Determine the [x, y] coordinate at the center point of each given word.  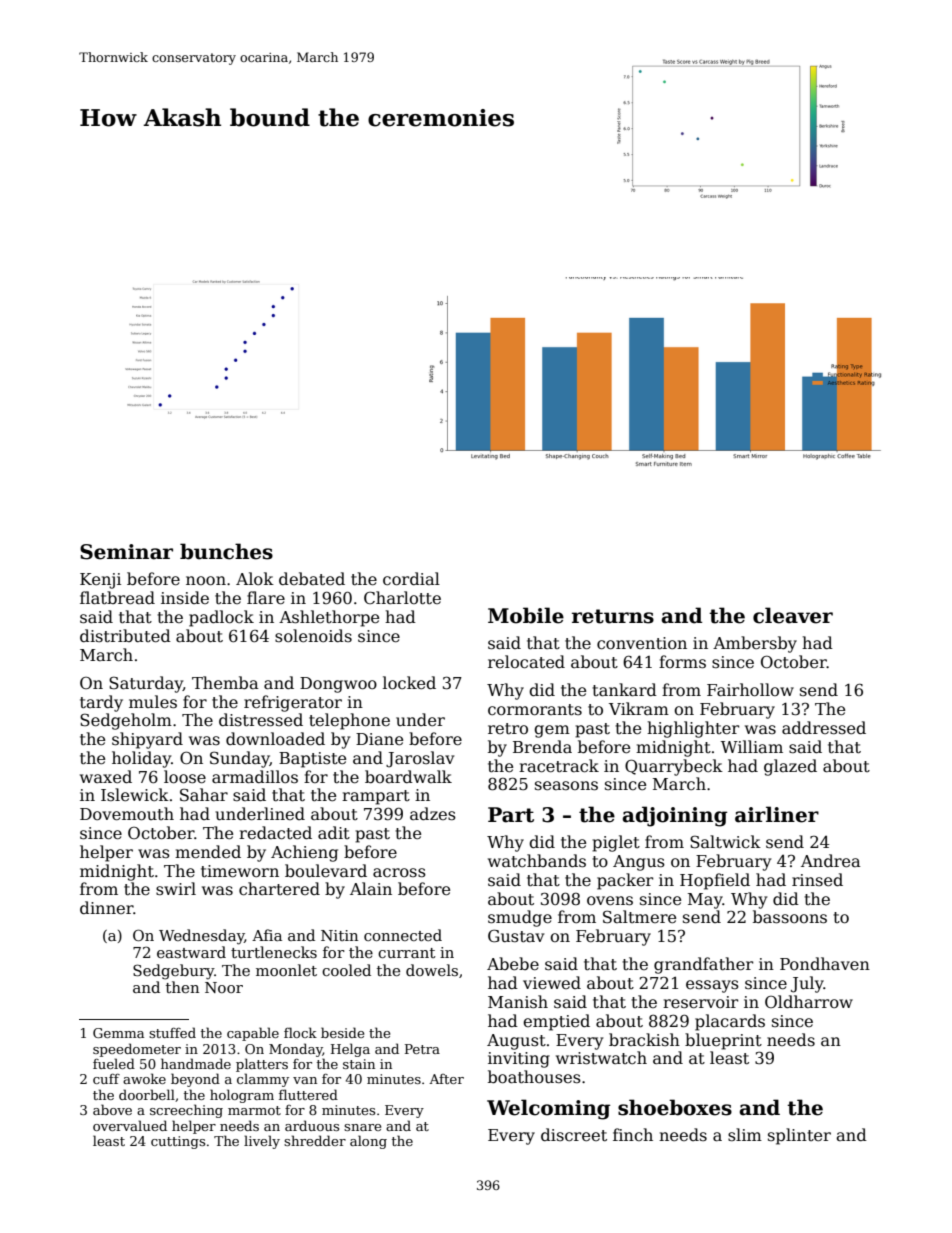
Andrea [831, 861]
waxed [106, 777]
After [446, 1079]
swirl [176, 888]
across [399, 873]
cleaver [793, 615]
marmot [254, 1110]
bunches [226, 551]
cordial [411, 578]
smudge [520, 918]
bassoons [790, 917]
